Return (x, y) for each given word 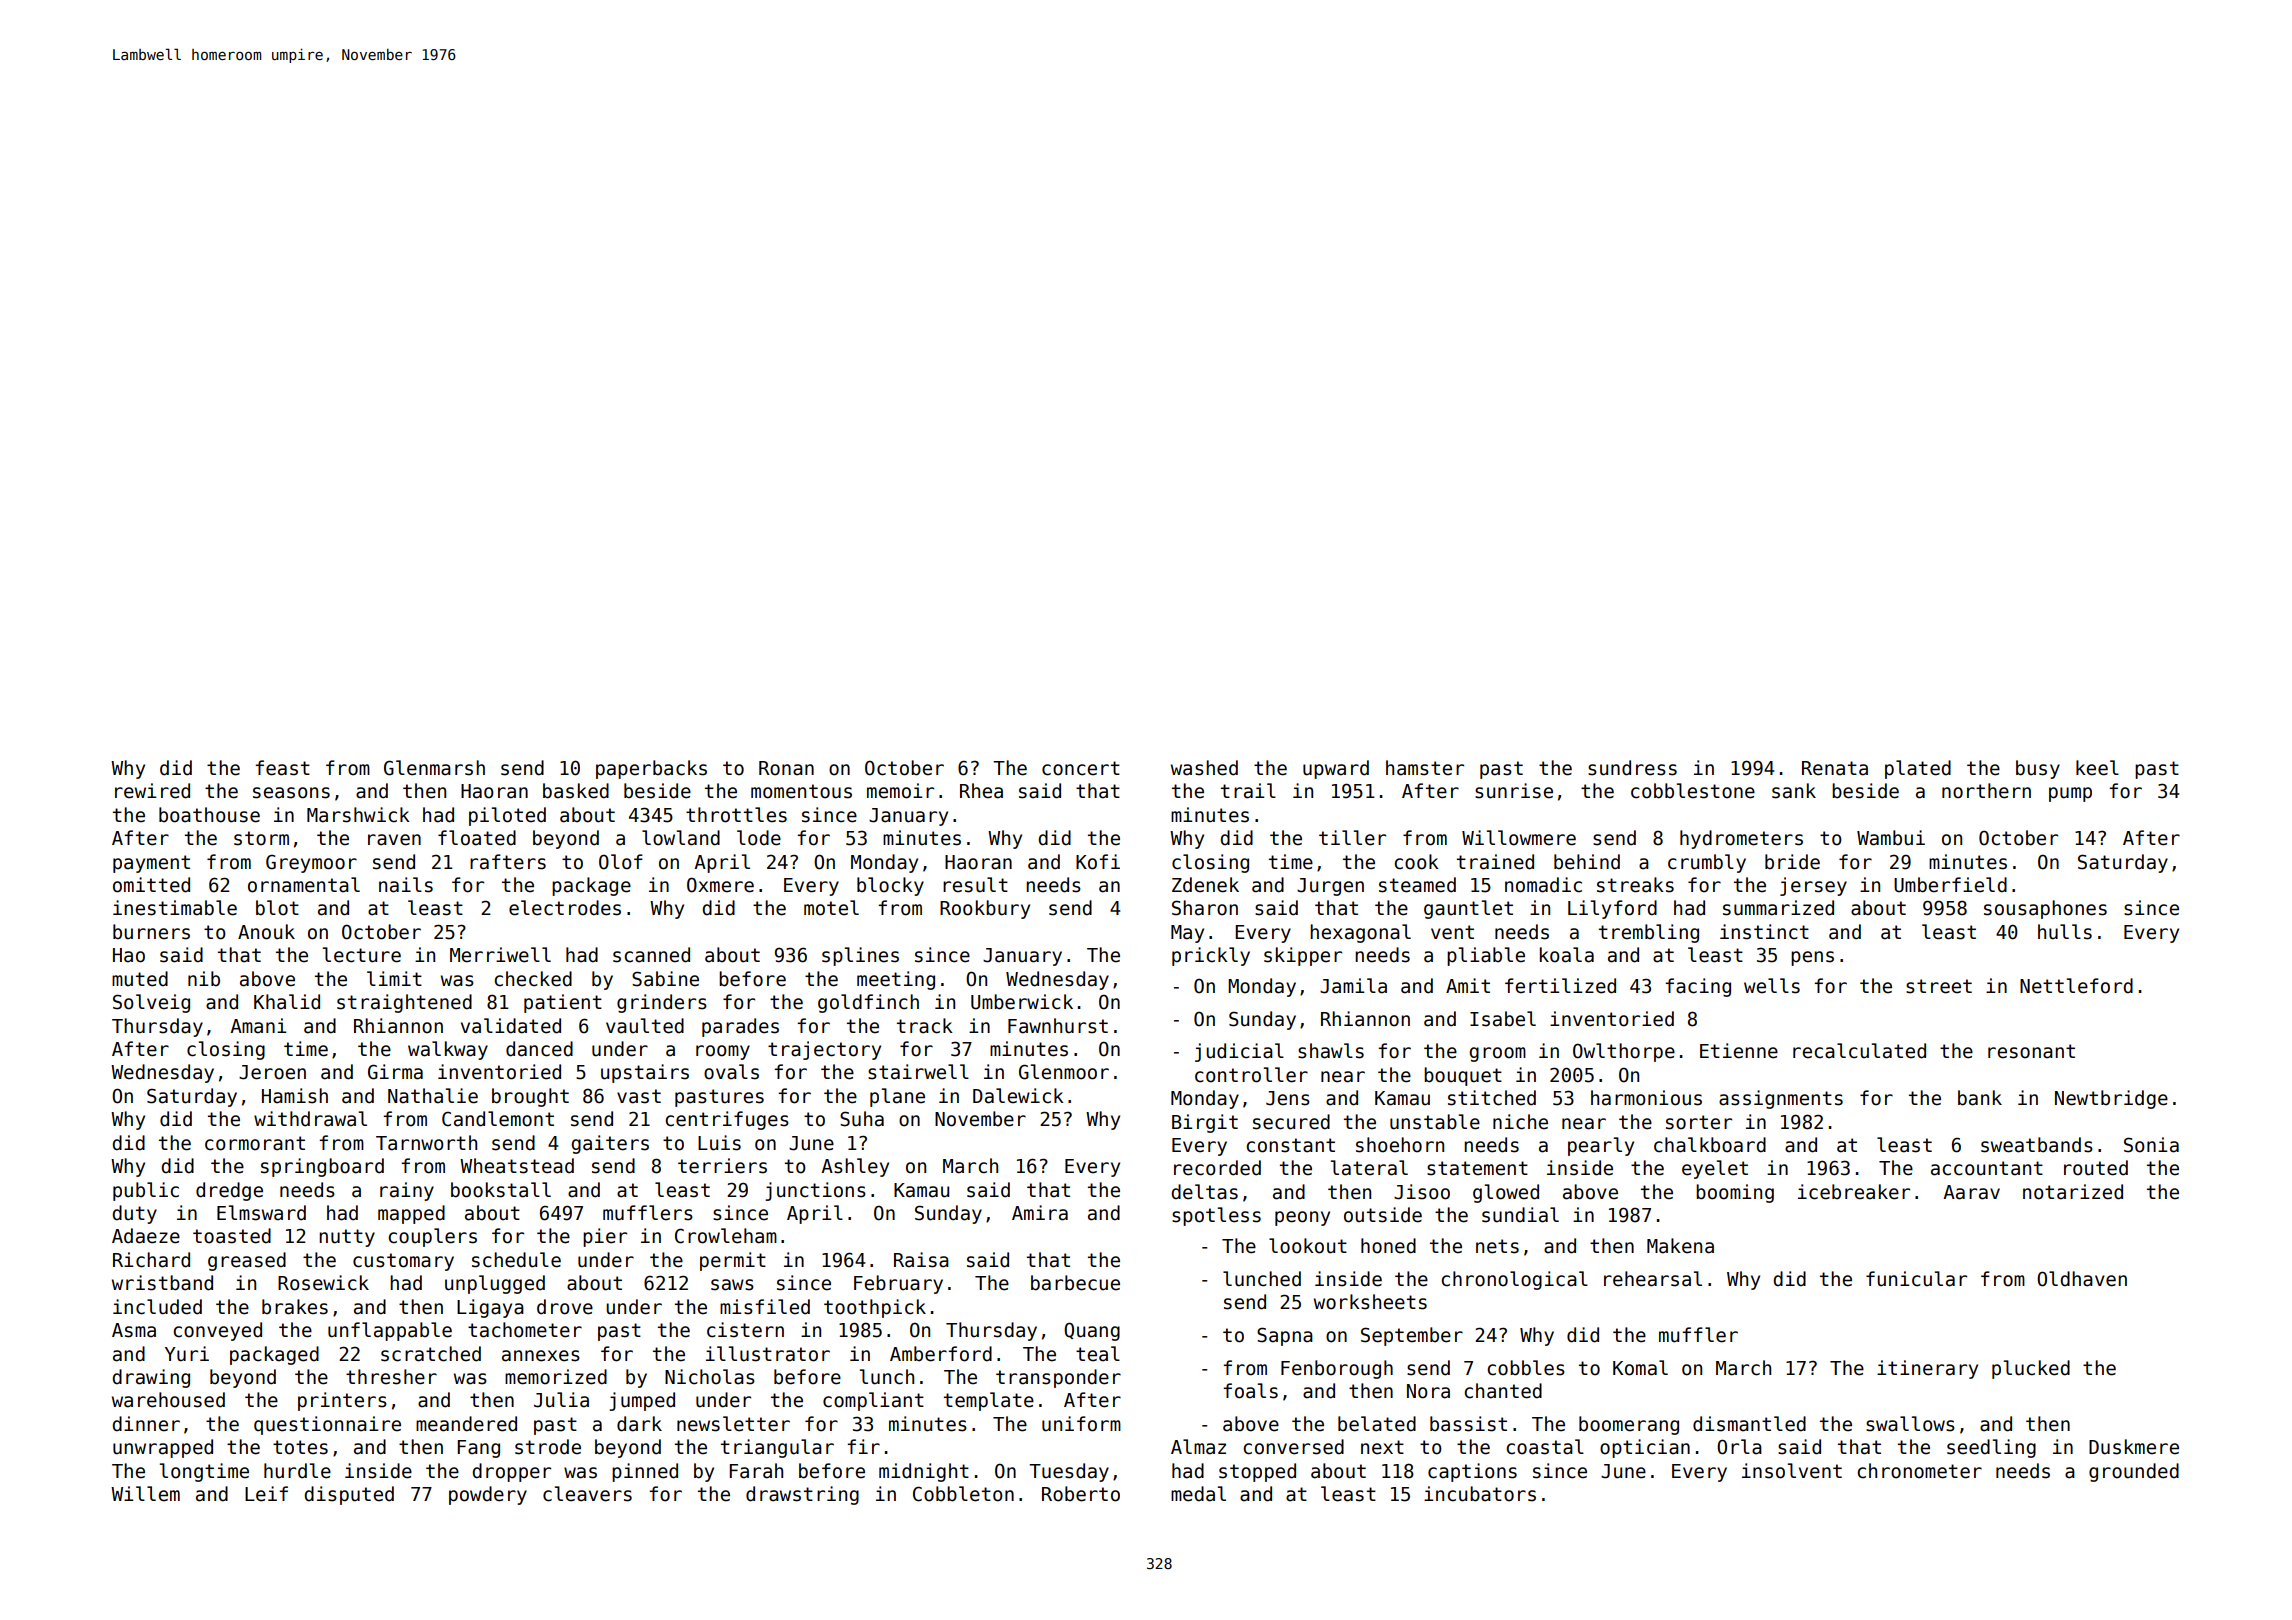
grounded (2134, 1472)
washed (1204, 768)
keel (2097, 768)
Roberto (1081, 1494)
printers (342, 1401)
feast (282, 768)
